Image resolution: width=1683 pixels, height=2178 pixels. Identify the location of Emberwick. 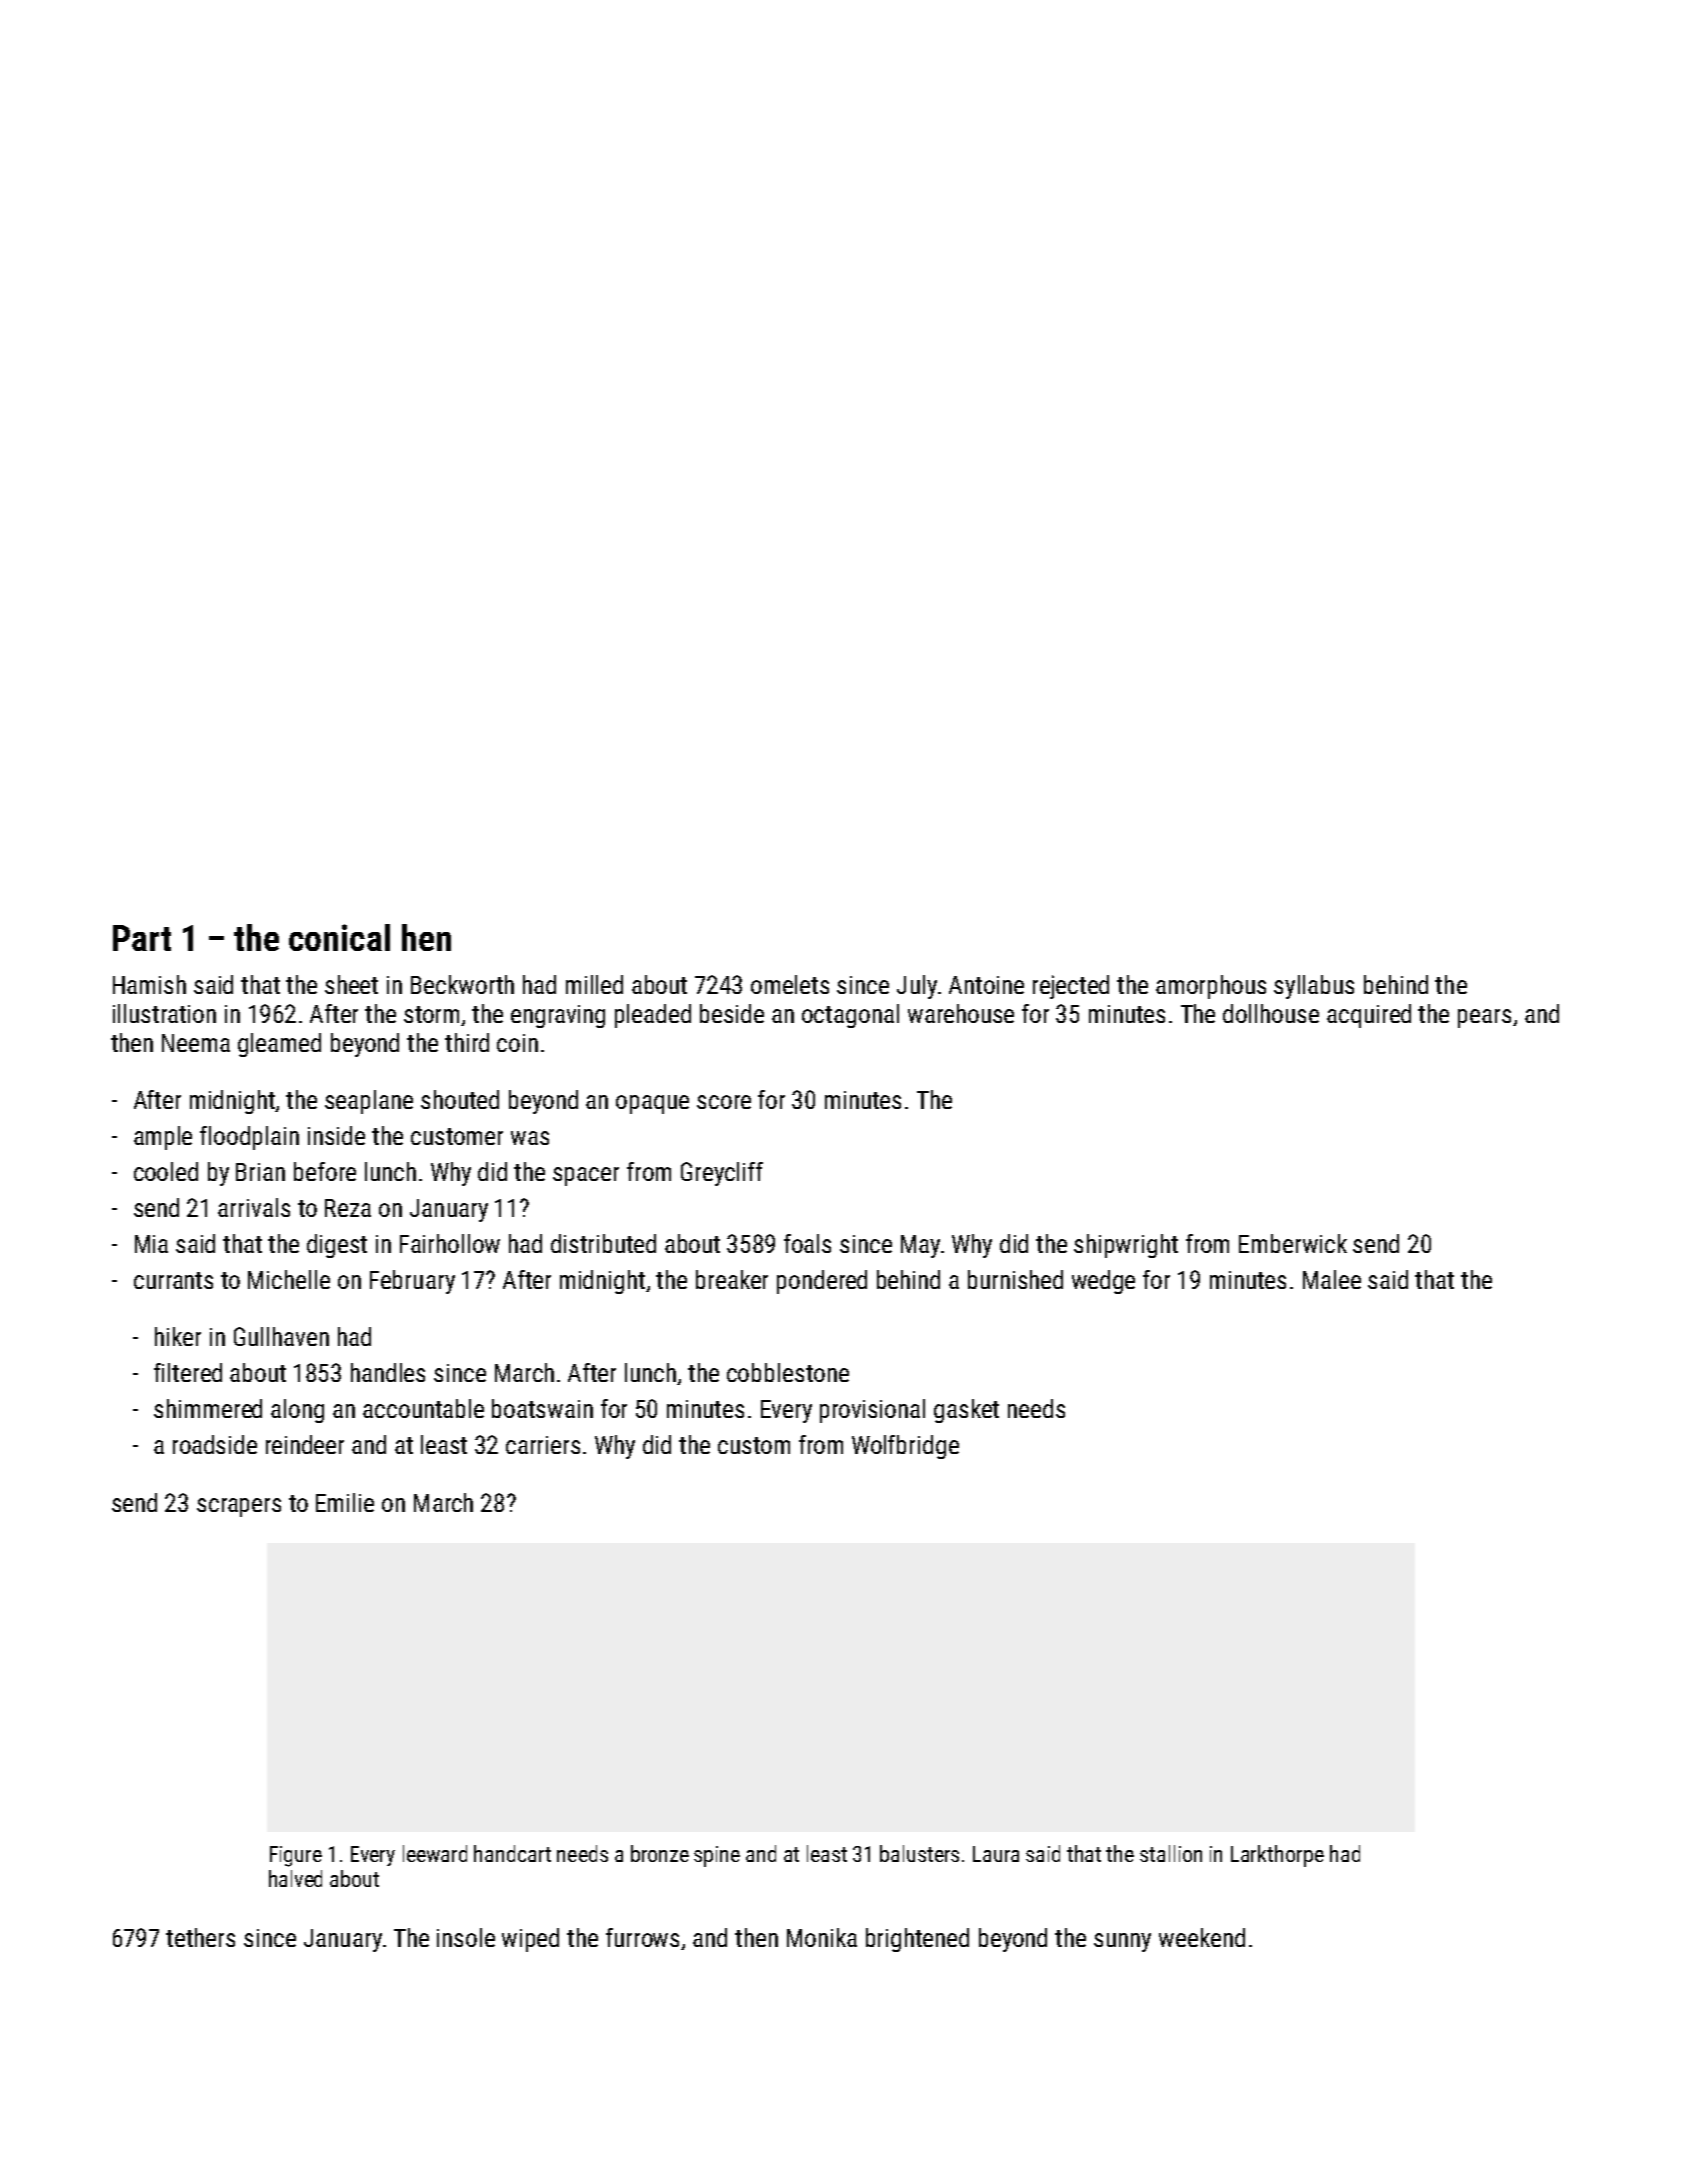
(1293, 1243).
